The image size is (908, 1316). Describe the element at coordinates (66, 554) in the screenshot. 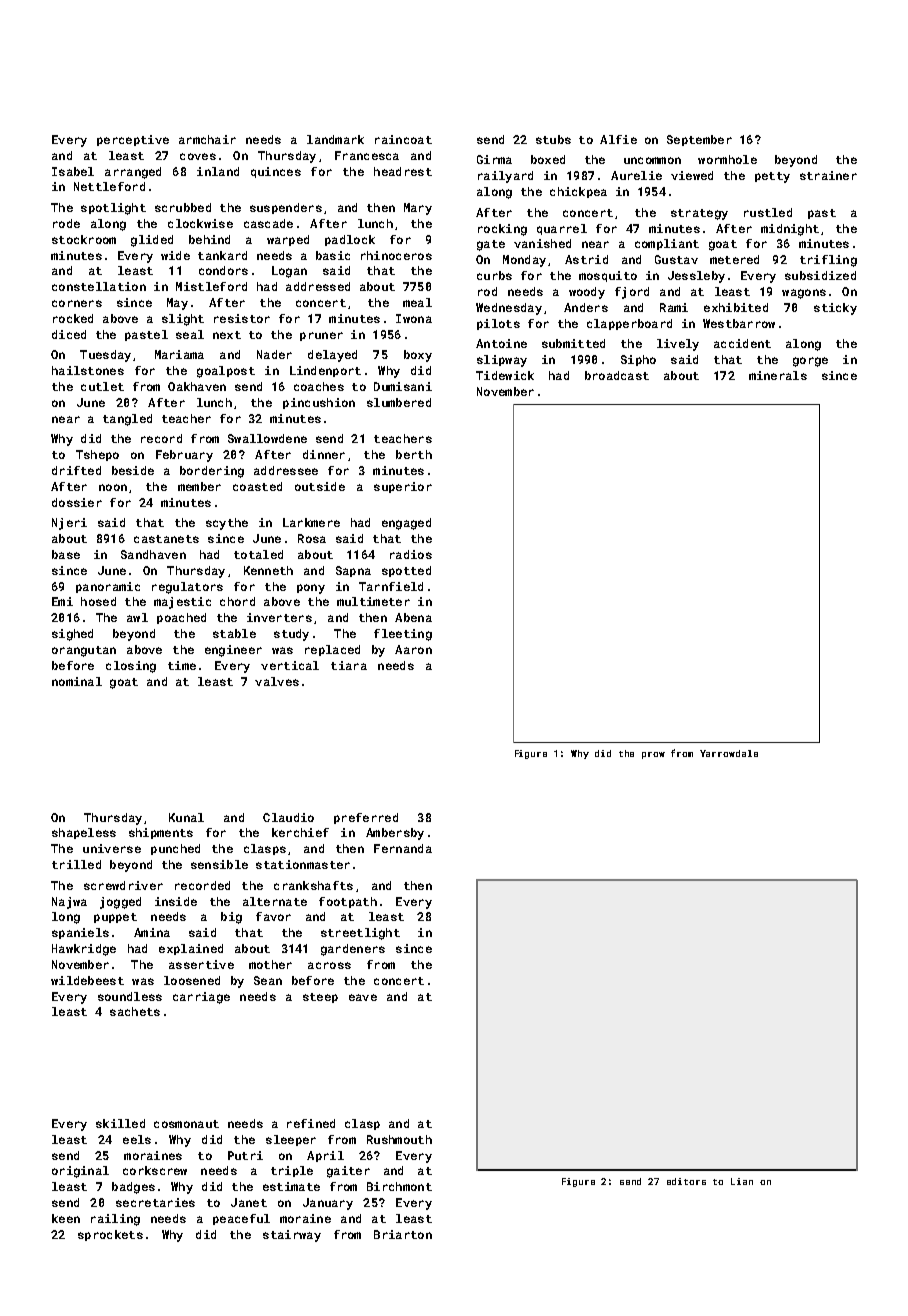

I see `base` at that location.
